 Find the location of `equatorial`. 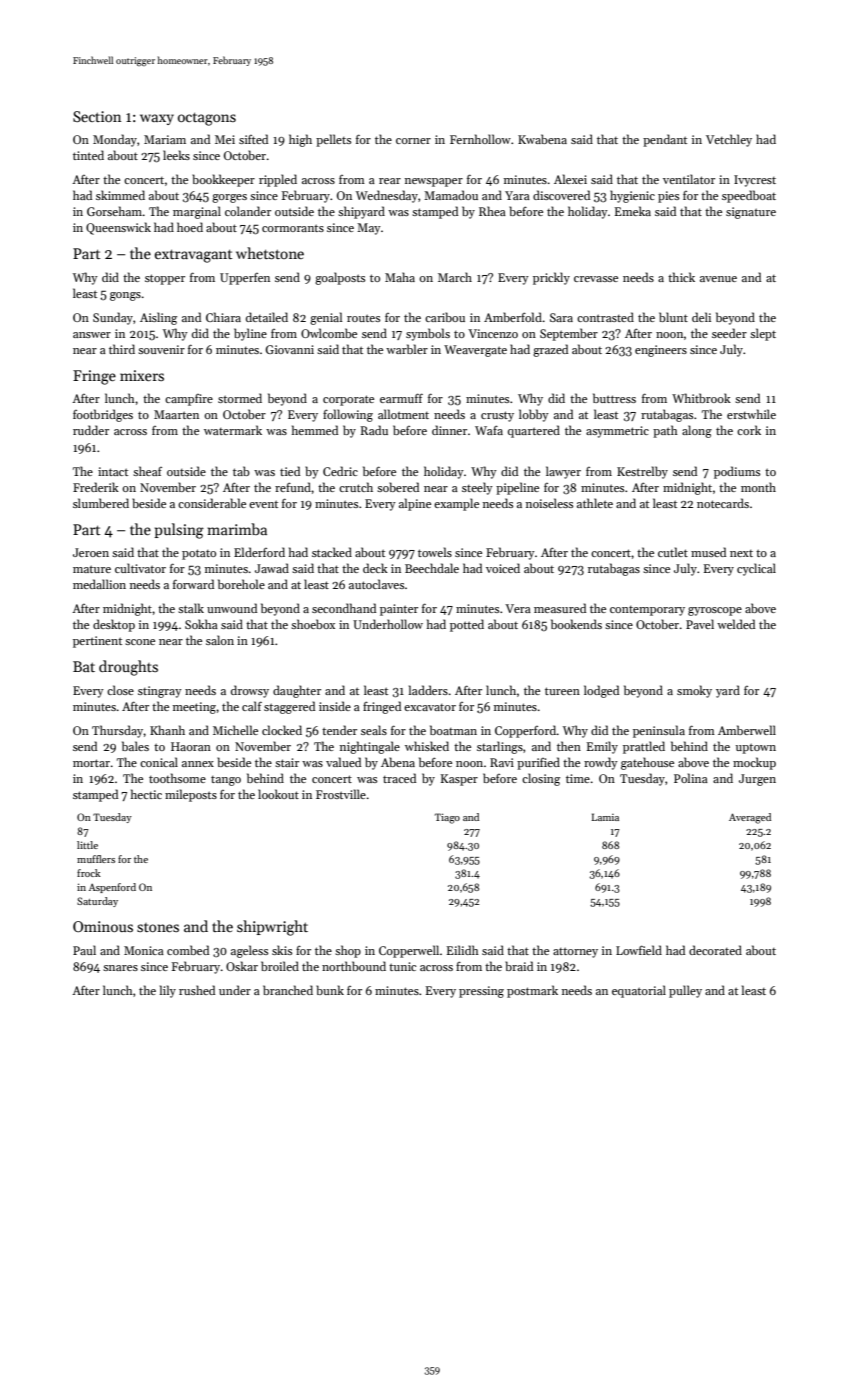

equatorial is located at coordinates (639, 991).
